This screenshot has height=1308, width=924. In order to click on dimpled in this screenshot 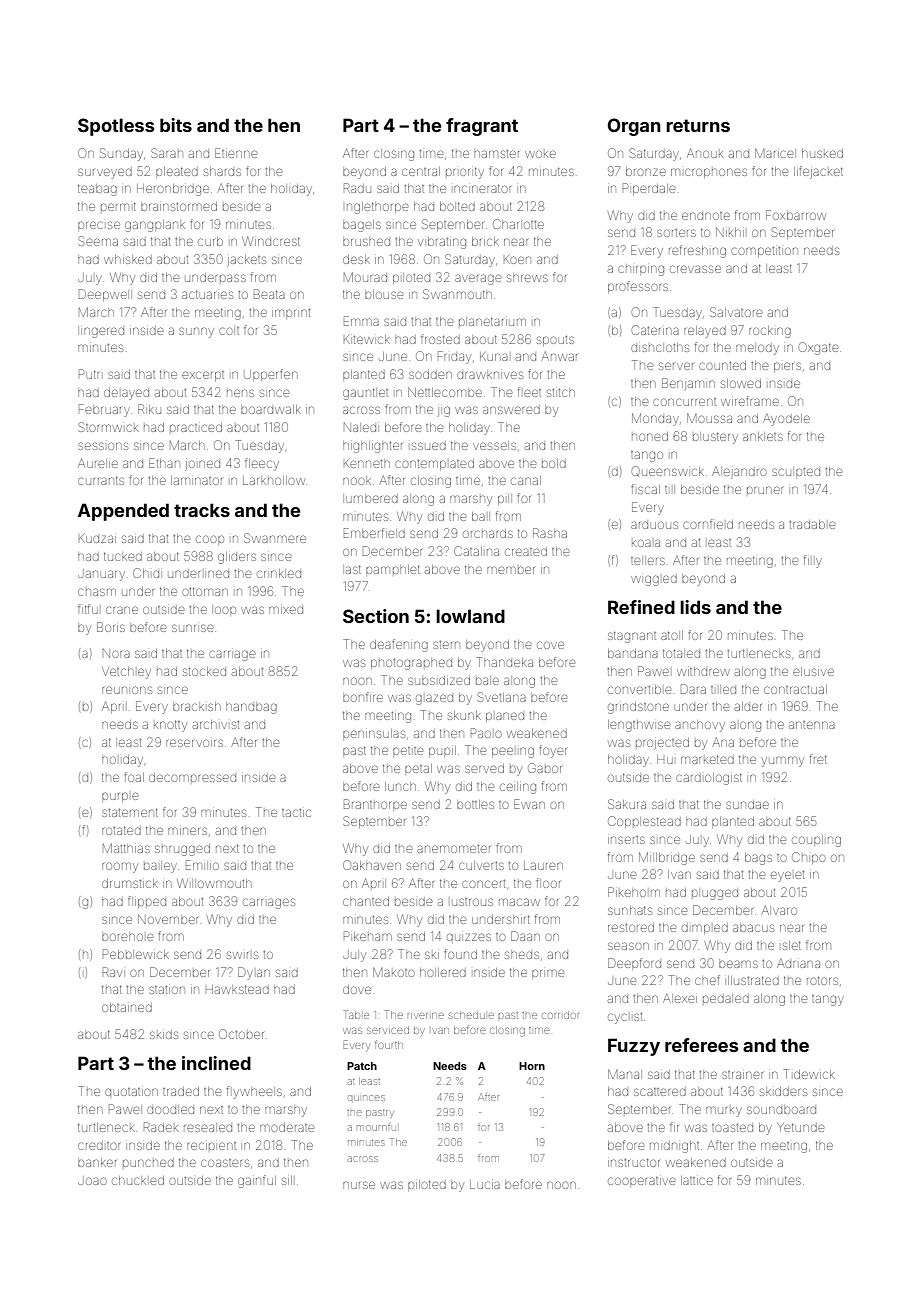, I will do `click(705, 929)`.
